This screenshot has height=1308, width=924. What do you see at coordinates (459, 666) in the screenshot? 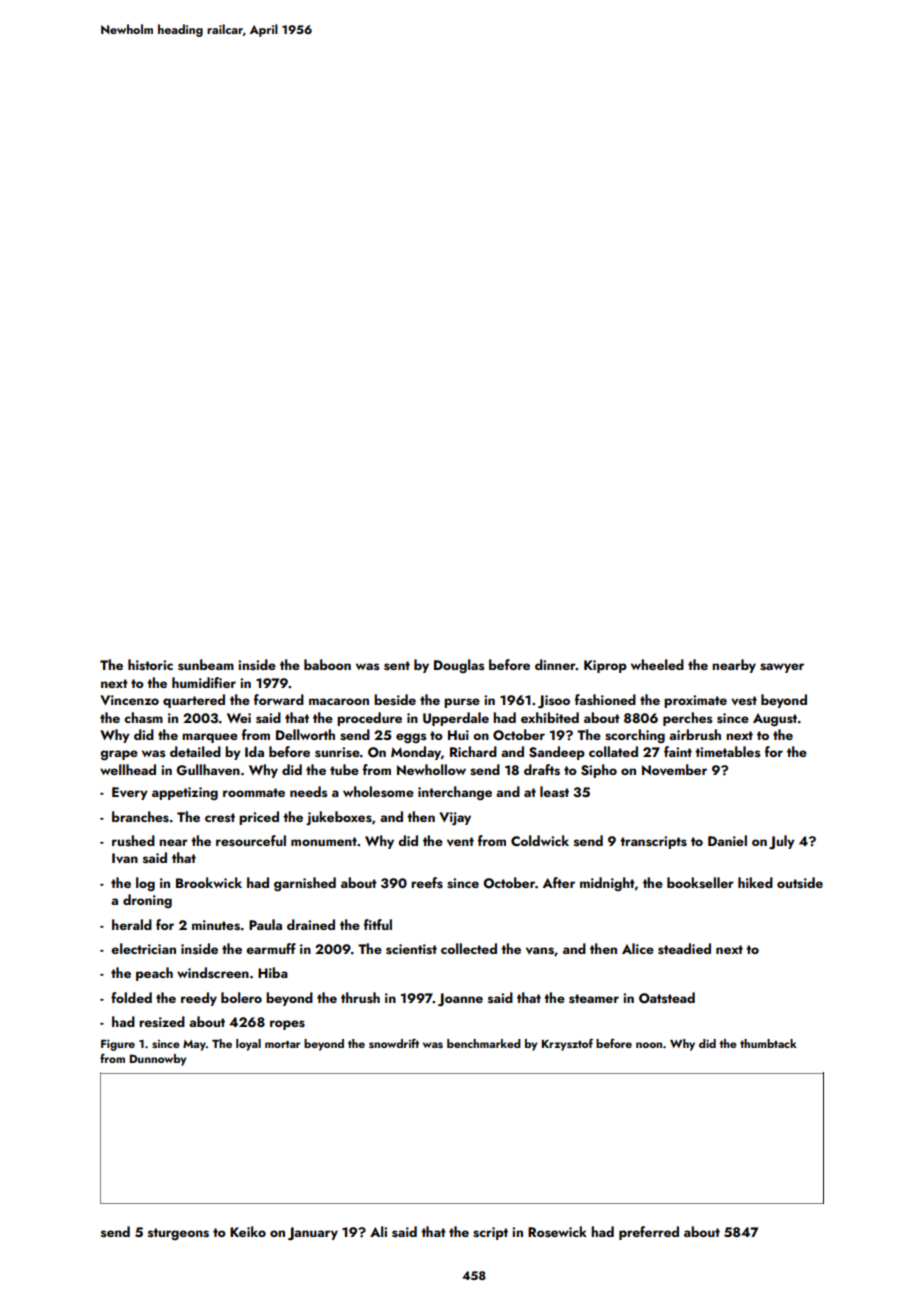
I see `Douglas` at bounding box center [459, 666].
